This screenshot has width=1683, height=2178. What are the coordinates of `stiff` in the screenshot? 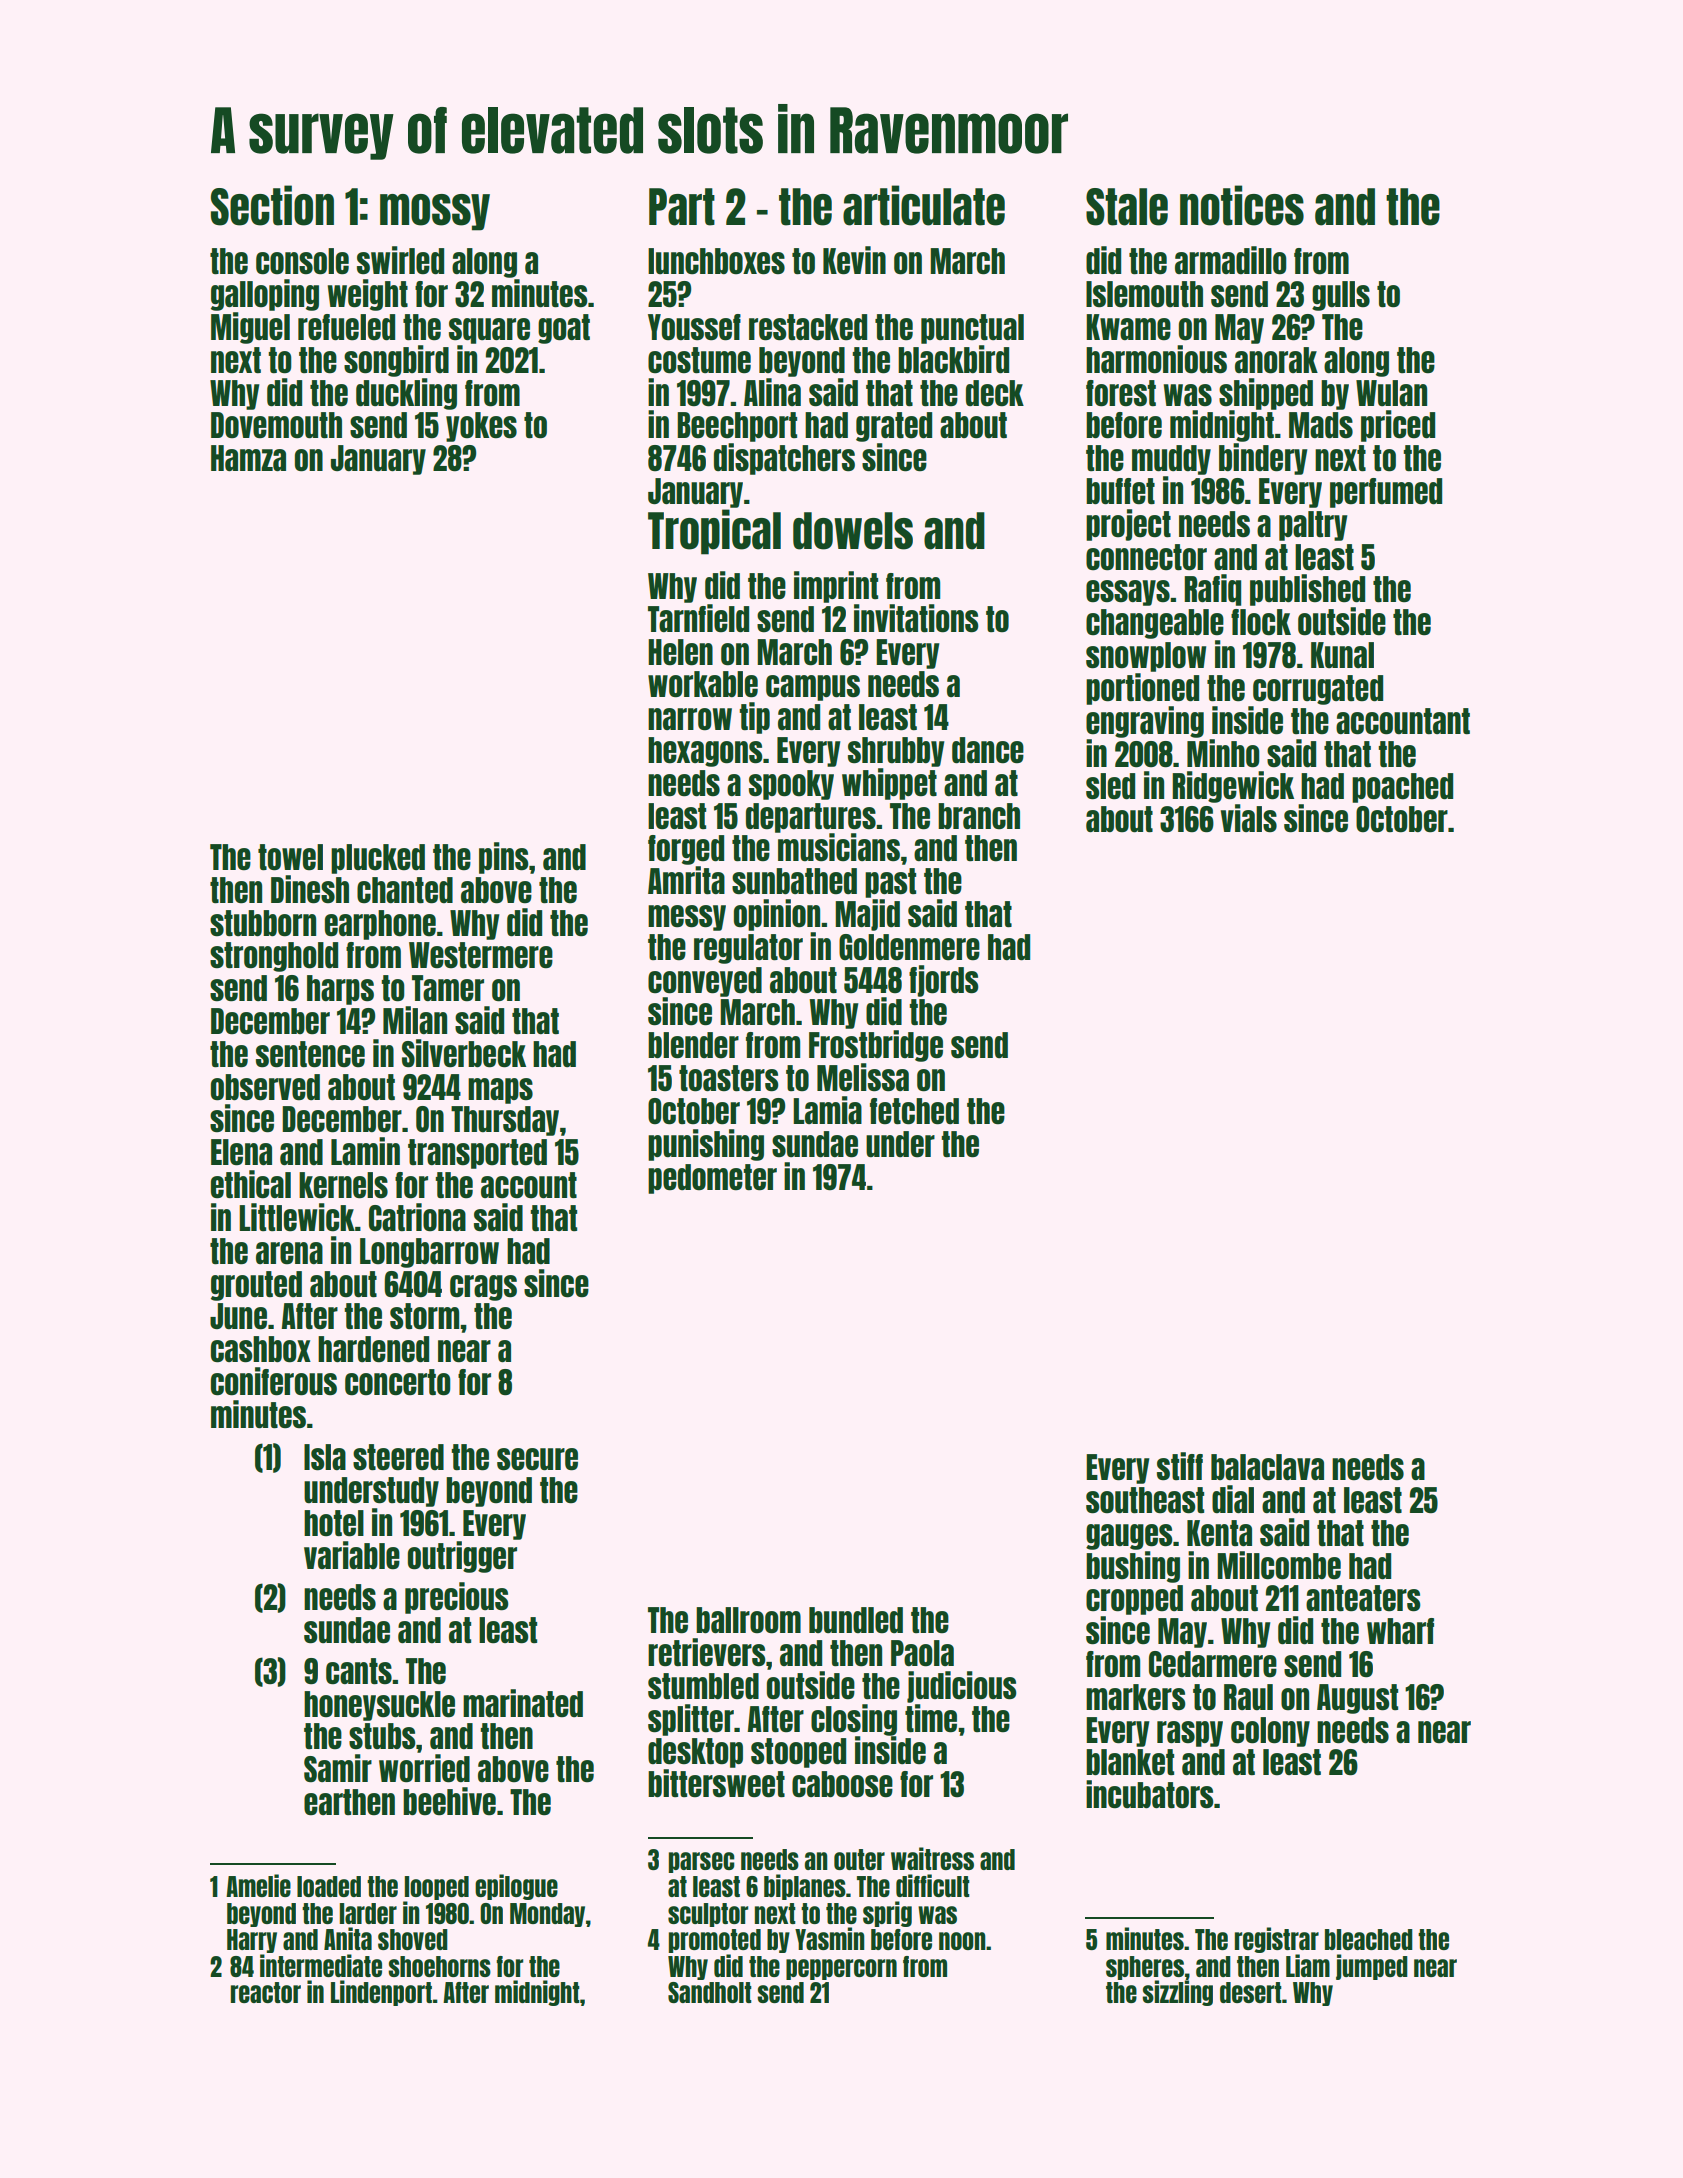 It's located at (1180, 1466).
